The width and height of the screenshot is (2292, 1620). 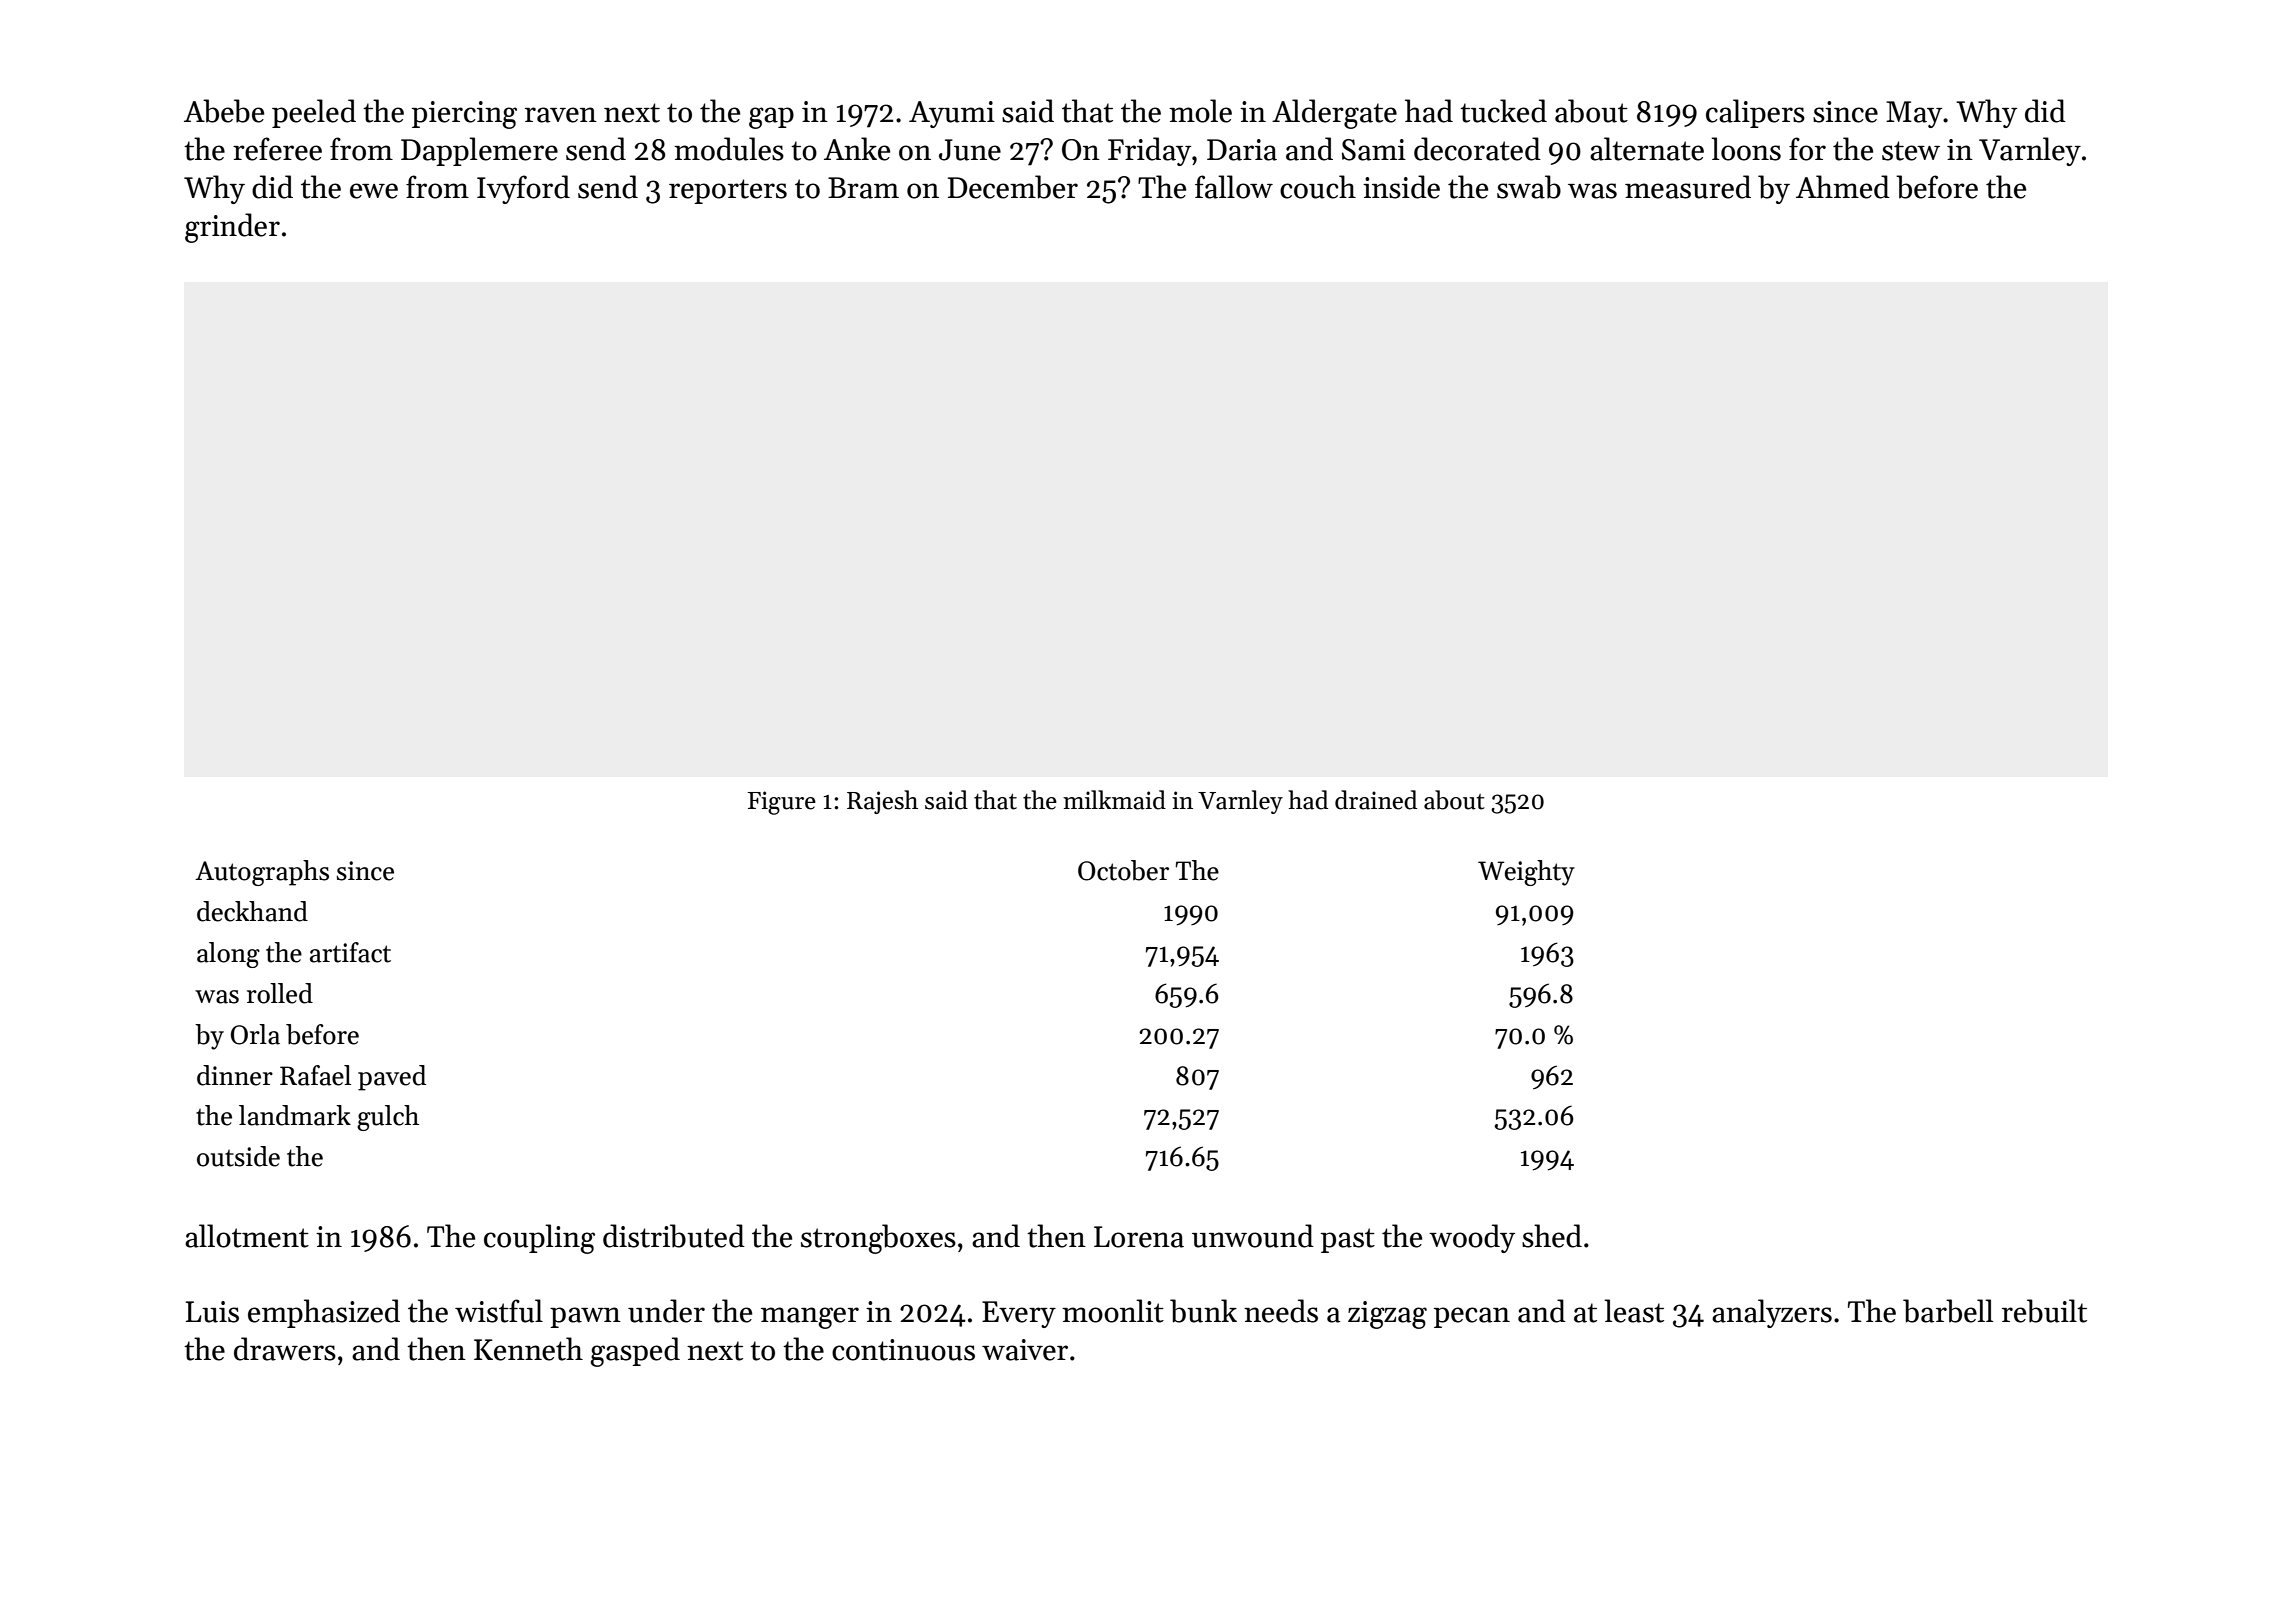 I want to click on grinder, so click(x=232, y=228).
